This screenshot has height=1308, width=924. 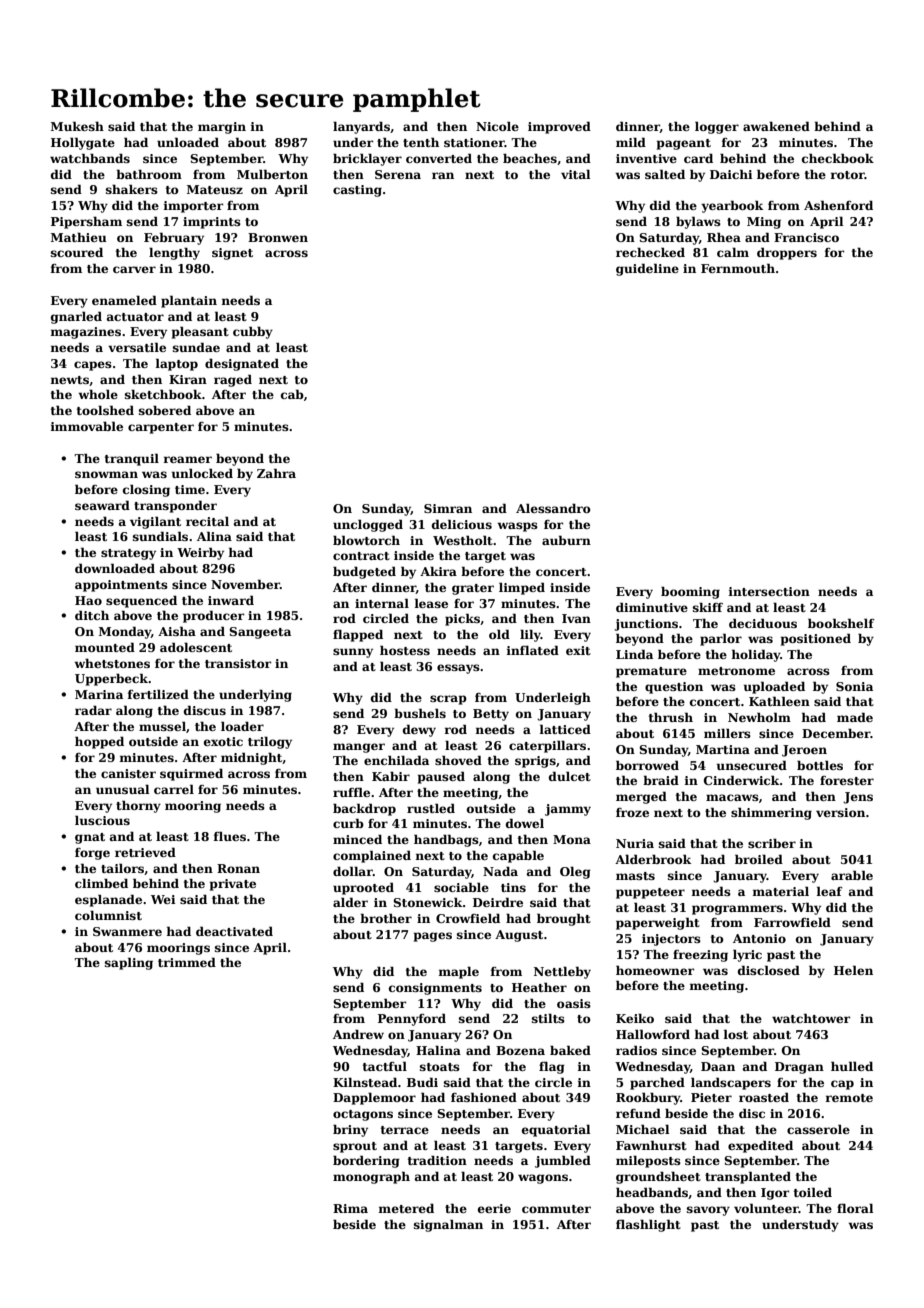 What do you see at coordinates (576, 174) in the screenshot?
I see `vital` at bounding box center [576, 174].
